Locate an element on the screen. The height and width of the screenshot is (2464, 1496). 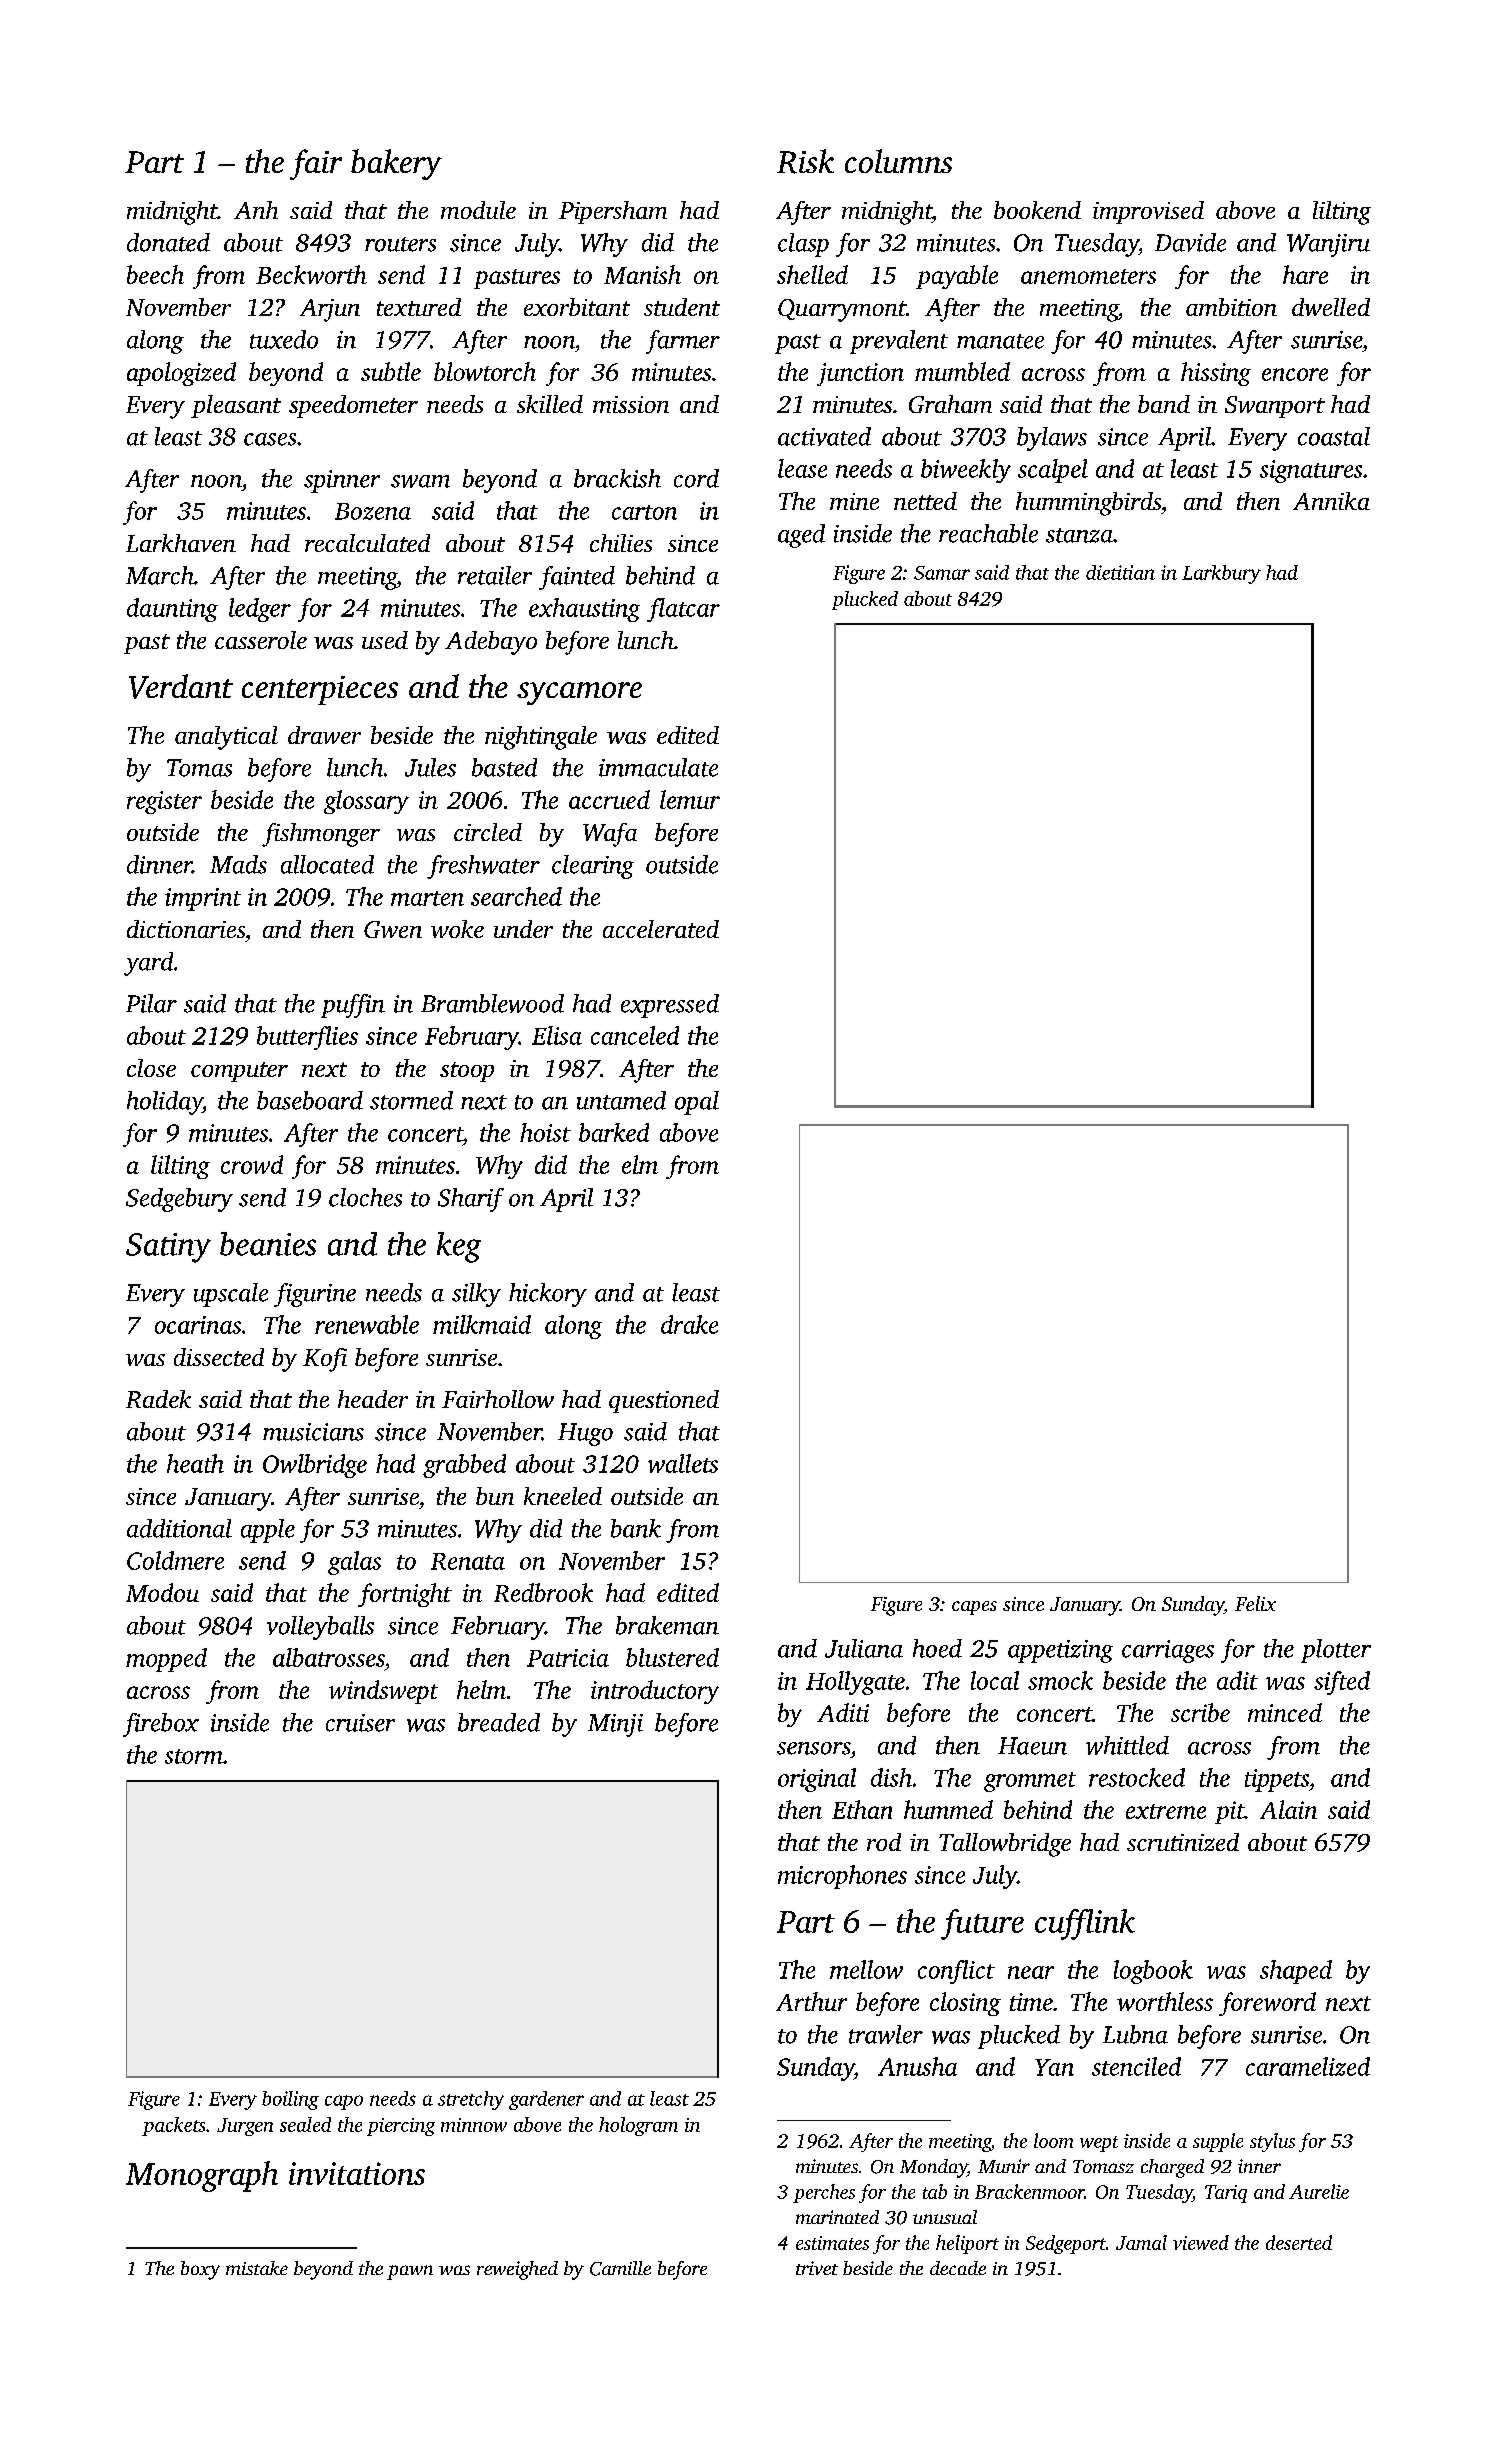
immaculate is located at coordinates (658, 767).
